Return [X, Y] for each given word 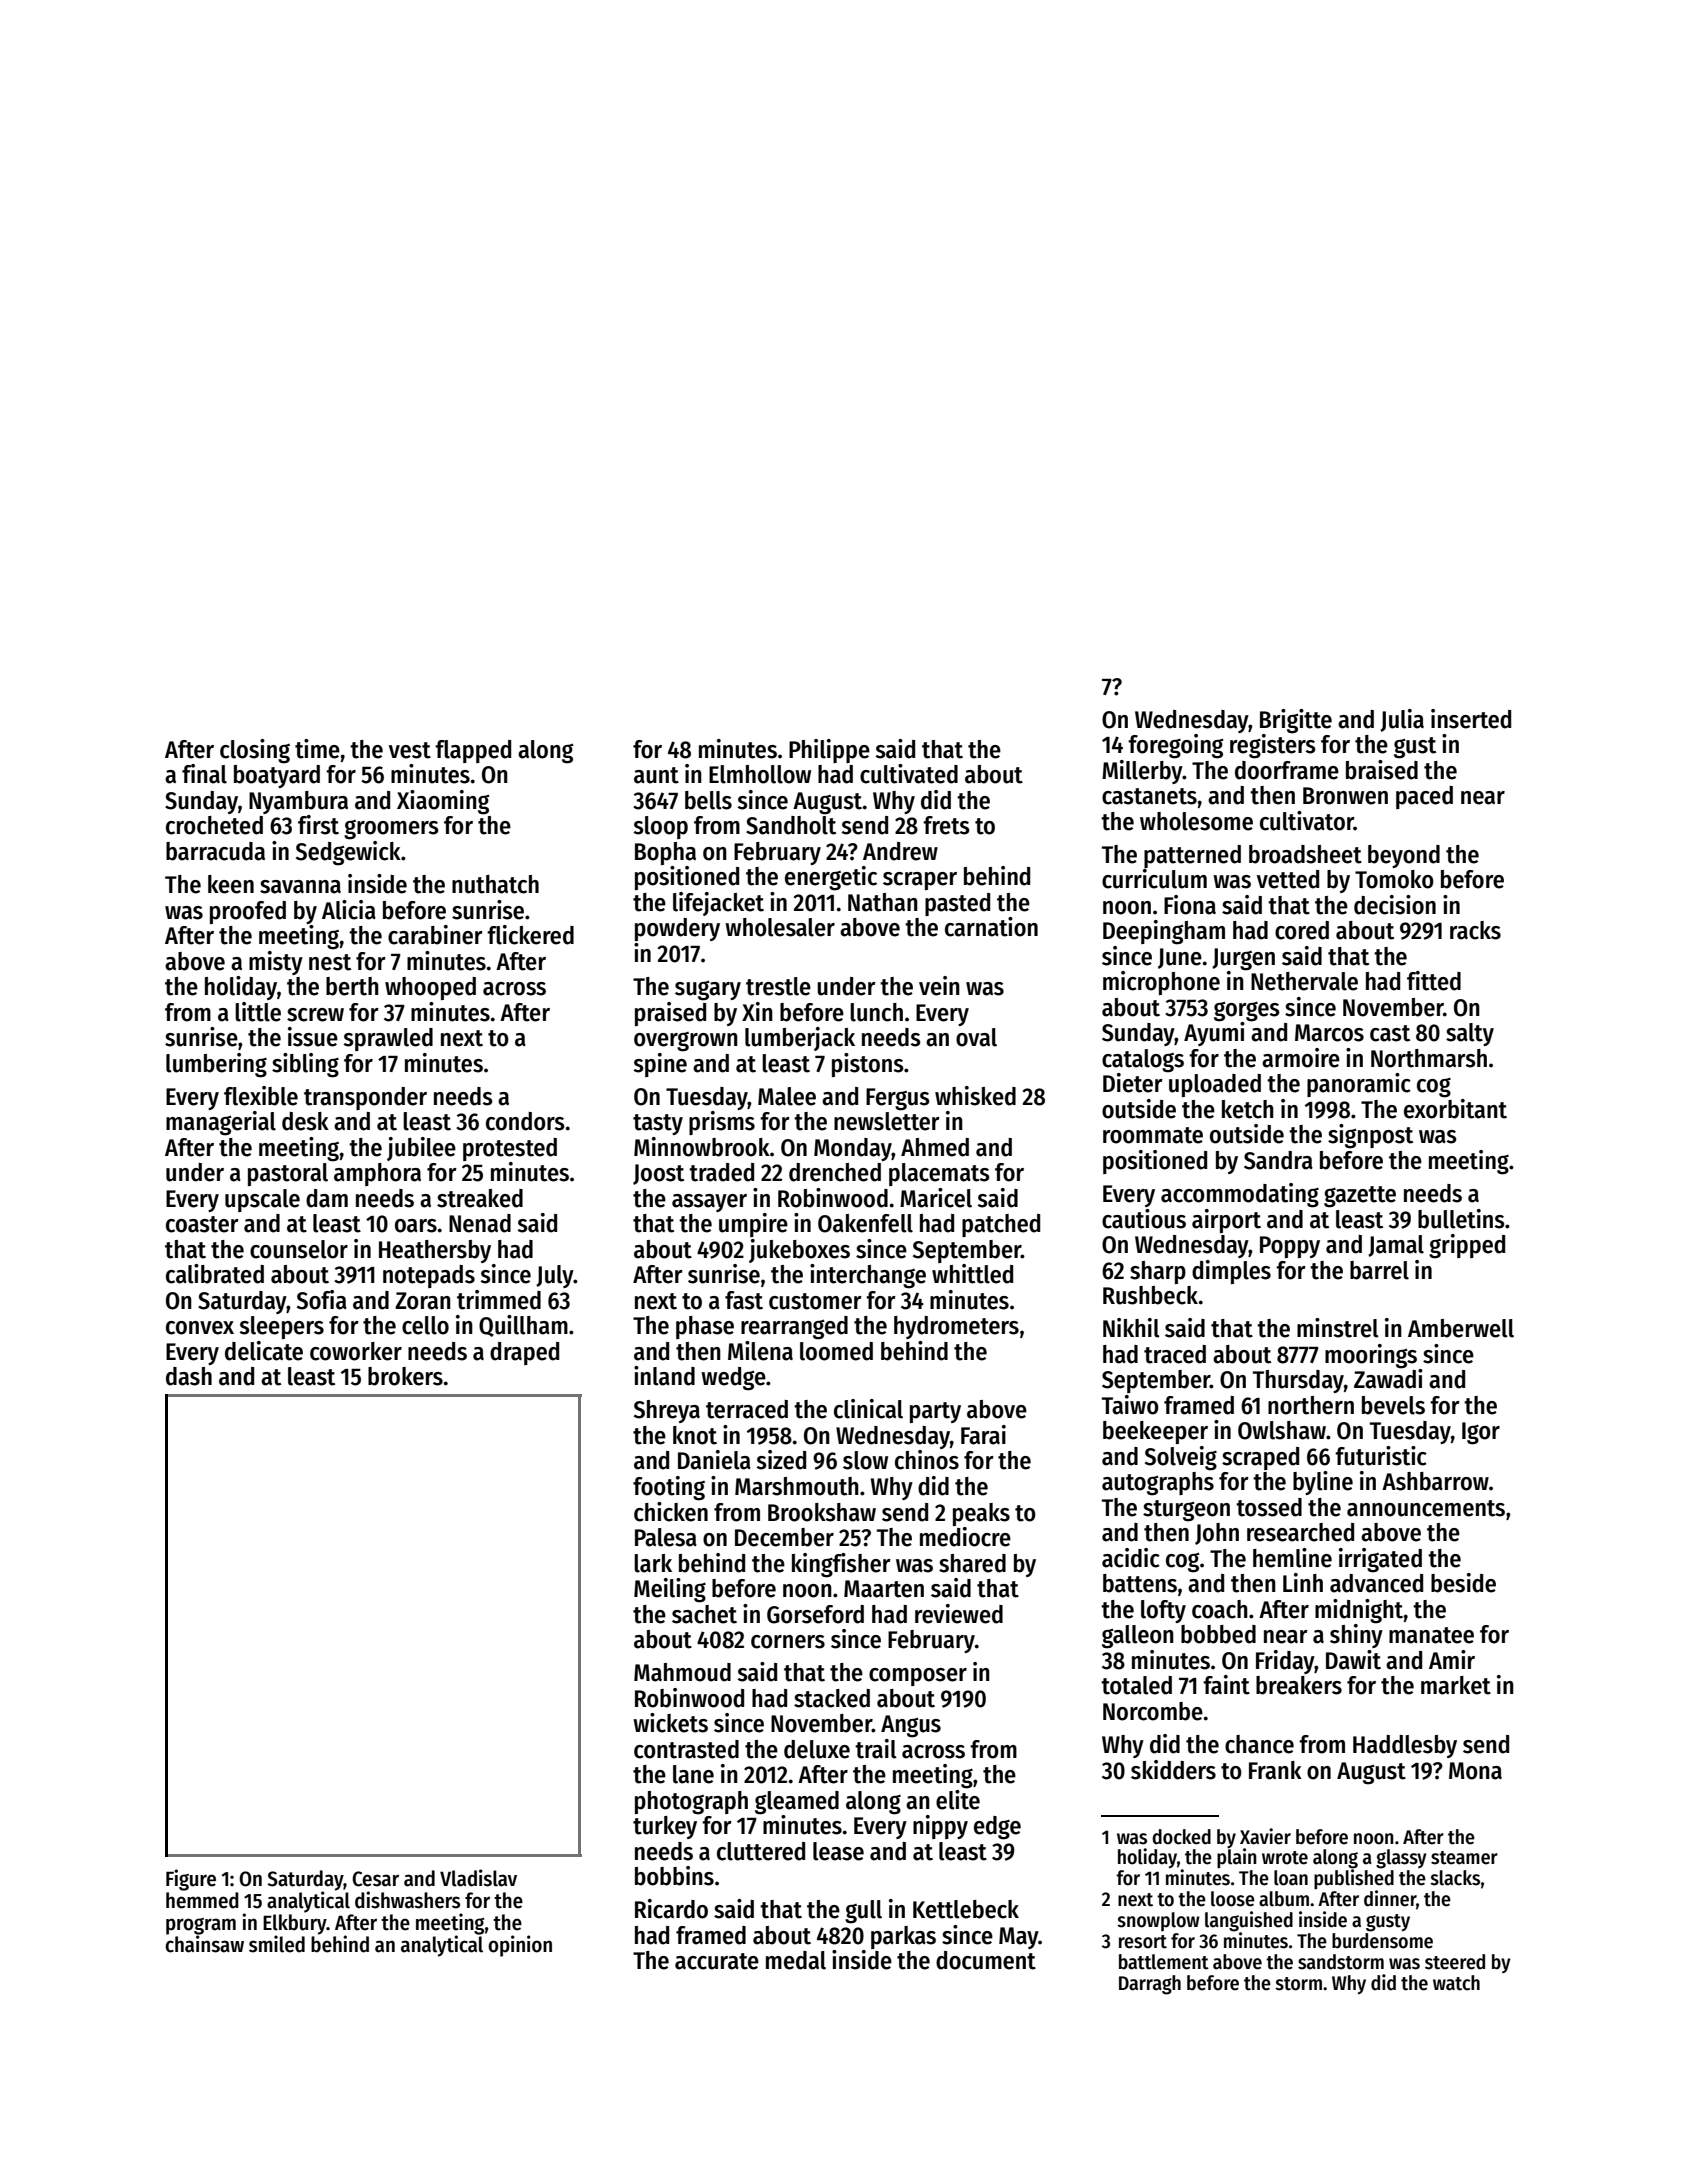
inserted [1471, 719]
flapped [473, 751]
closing [255, 751]
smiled [277, 1944]
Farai [983, 1435]
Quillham [523, 1326]
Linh [1303, 1582]
